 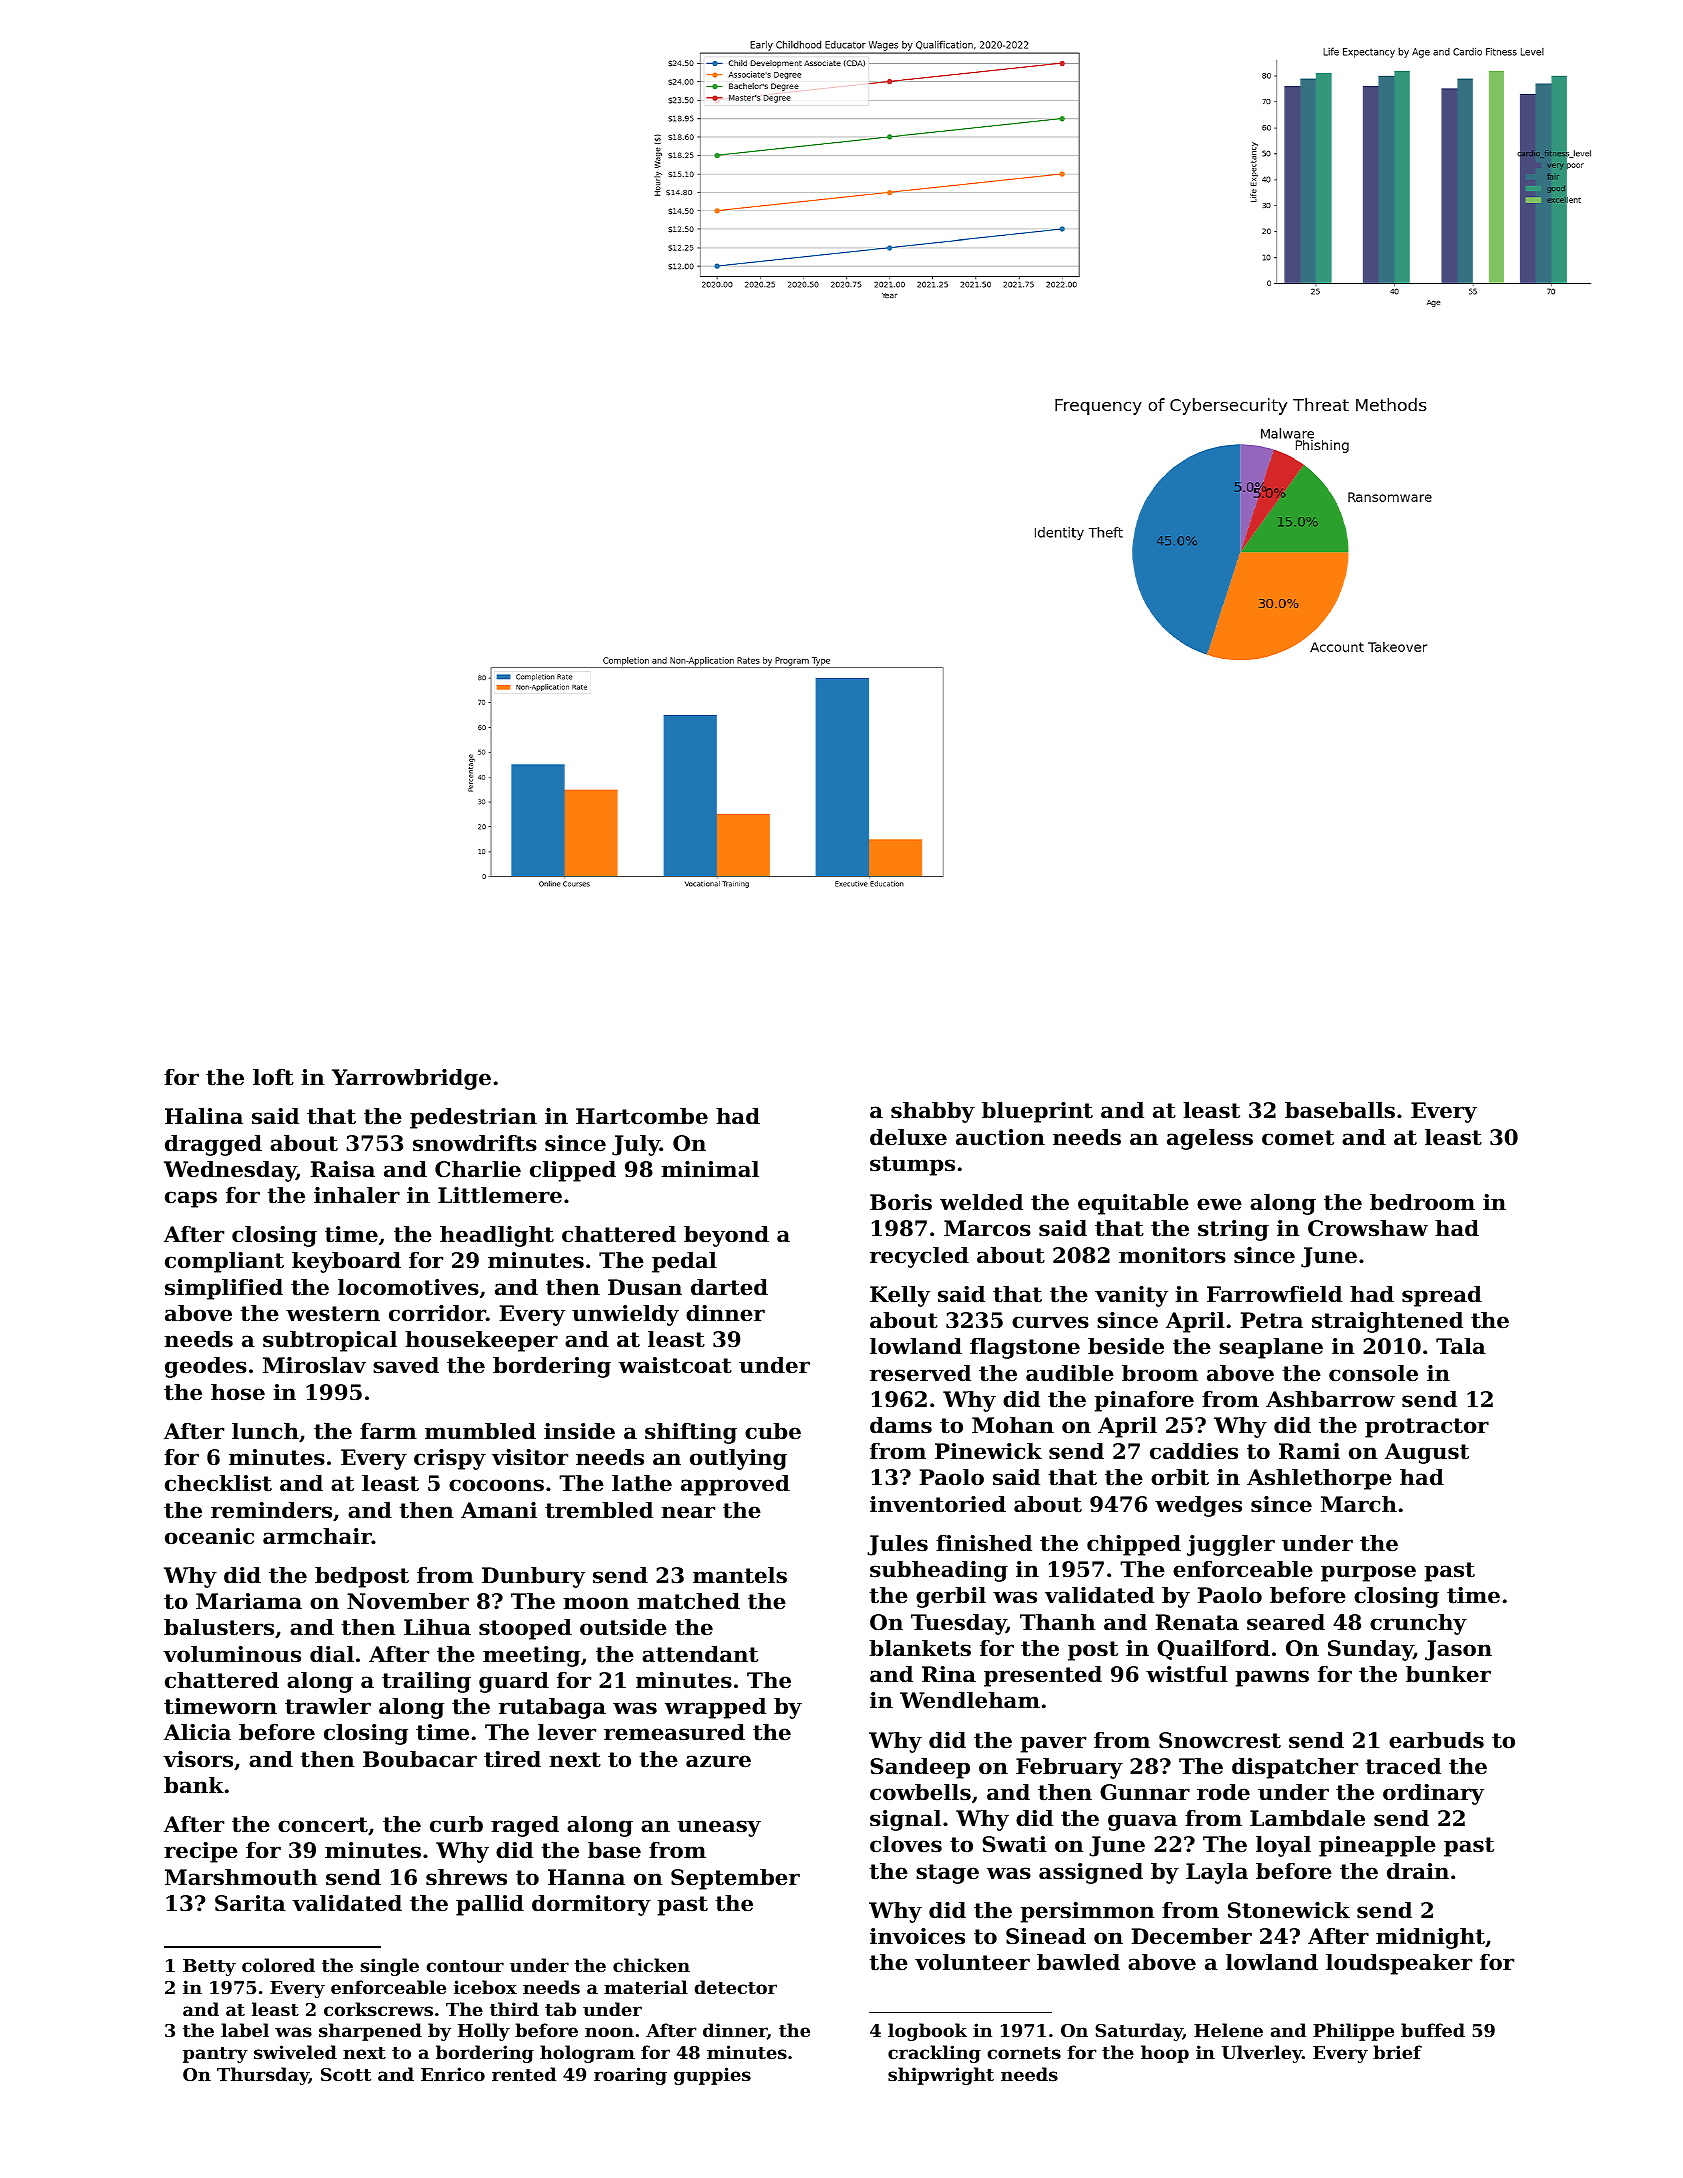 What do you see at coordinates (642, 1116) in the screenshot?
I see `Hartcombe` at bounding box center [642, 1116].
